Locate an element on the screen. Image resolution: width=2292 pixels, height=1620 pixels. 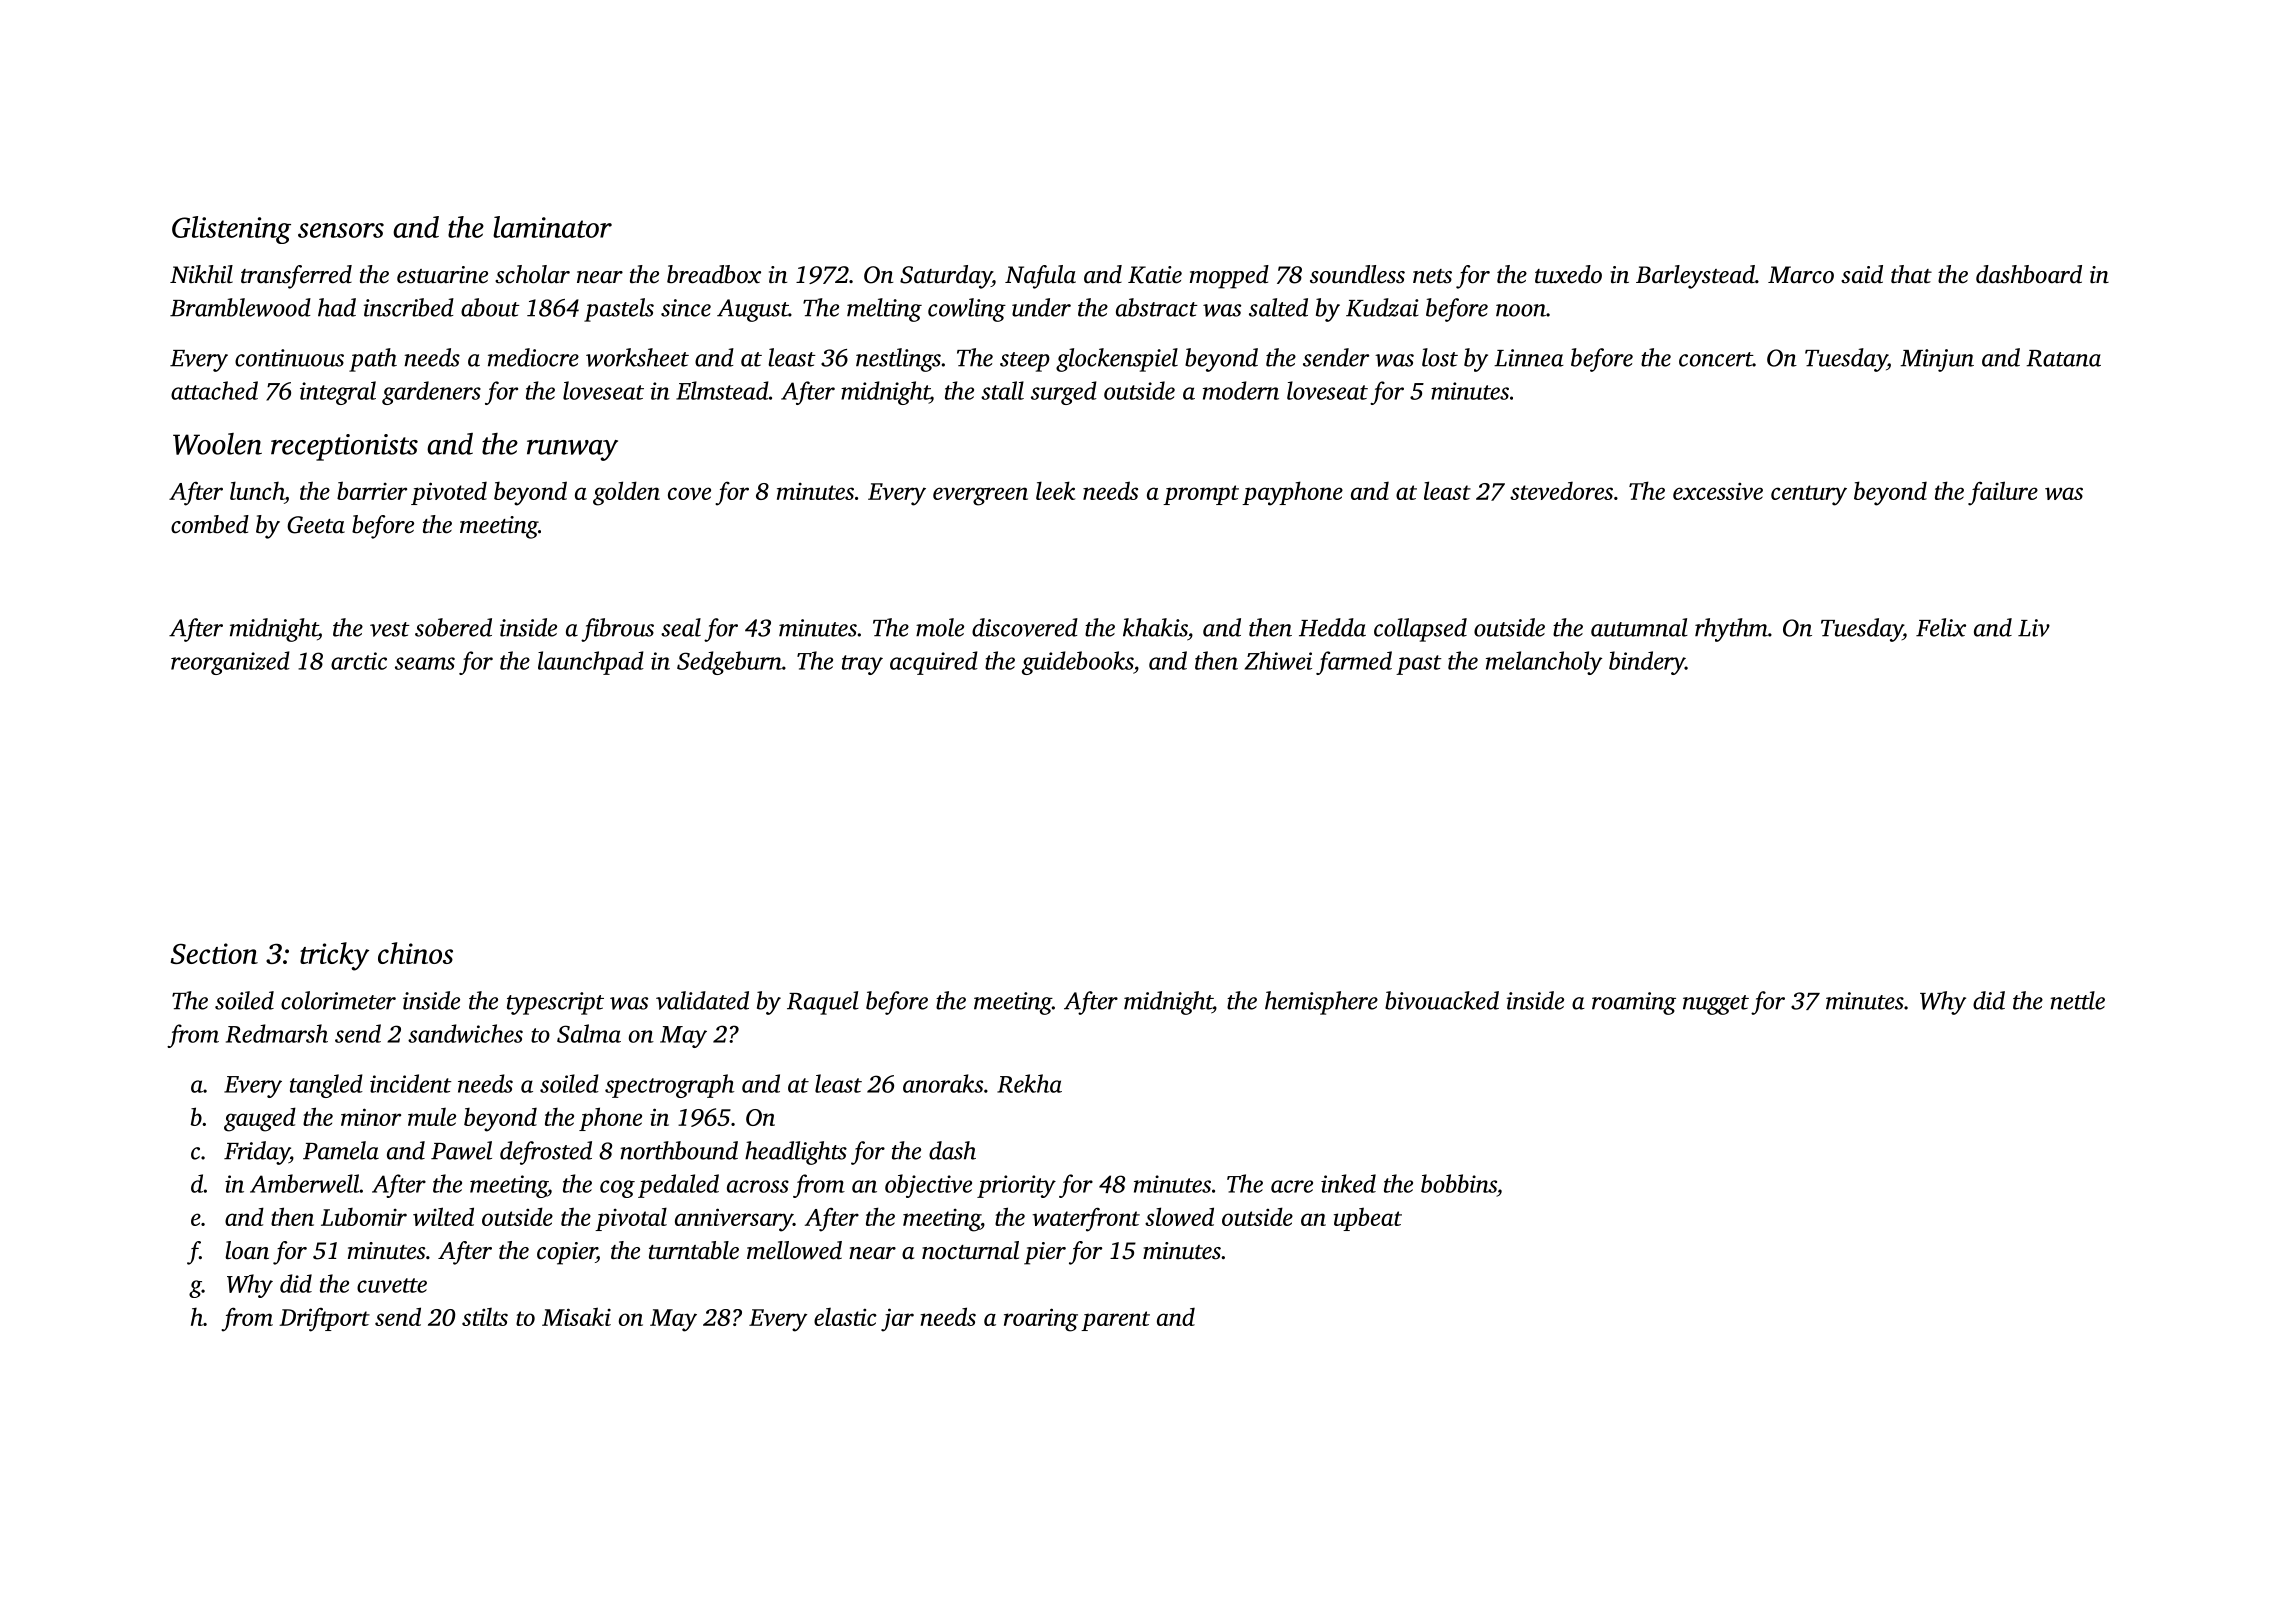
Saturday is located at coordinates (946, 277).
